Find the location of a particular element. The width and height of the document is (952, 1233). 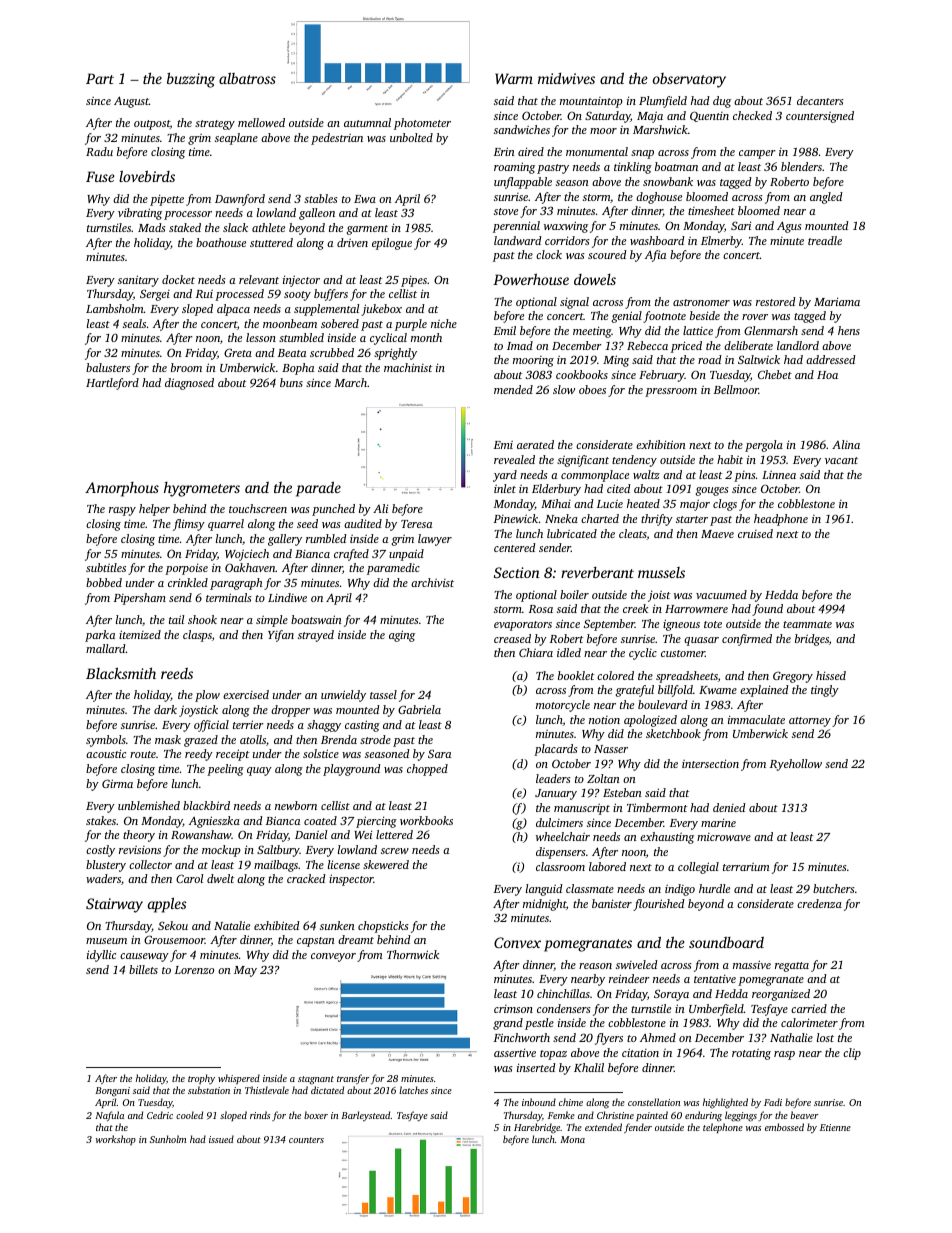

customer is located at coordinates (683, 653).
